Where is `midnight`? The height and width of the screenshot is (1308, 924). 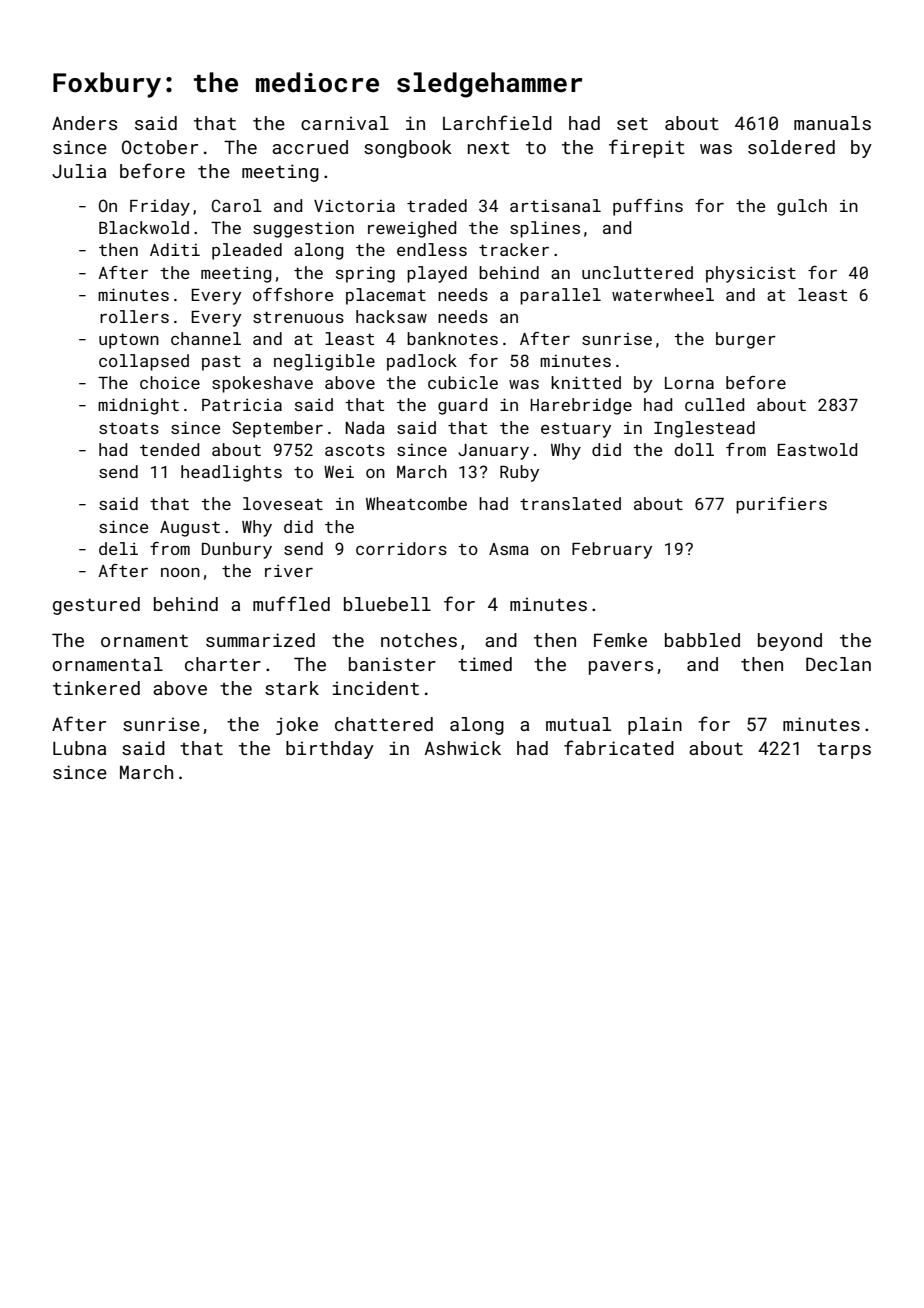
midnight is located at coordinates (138, 406).
